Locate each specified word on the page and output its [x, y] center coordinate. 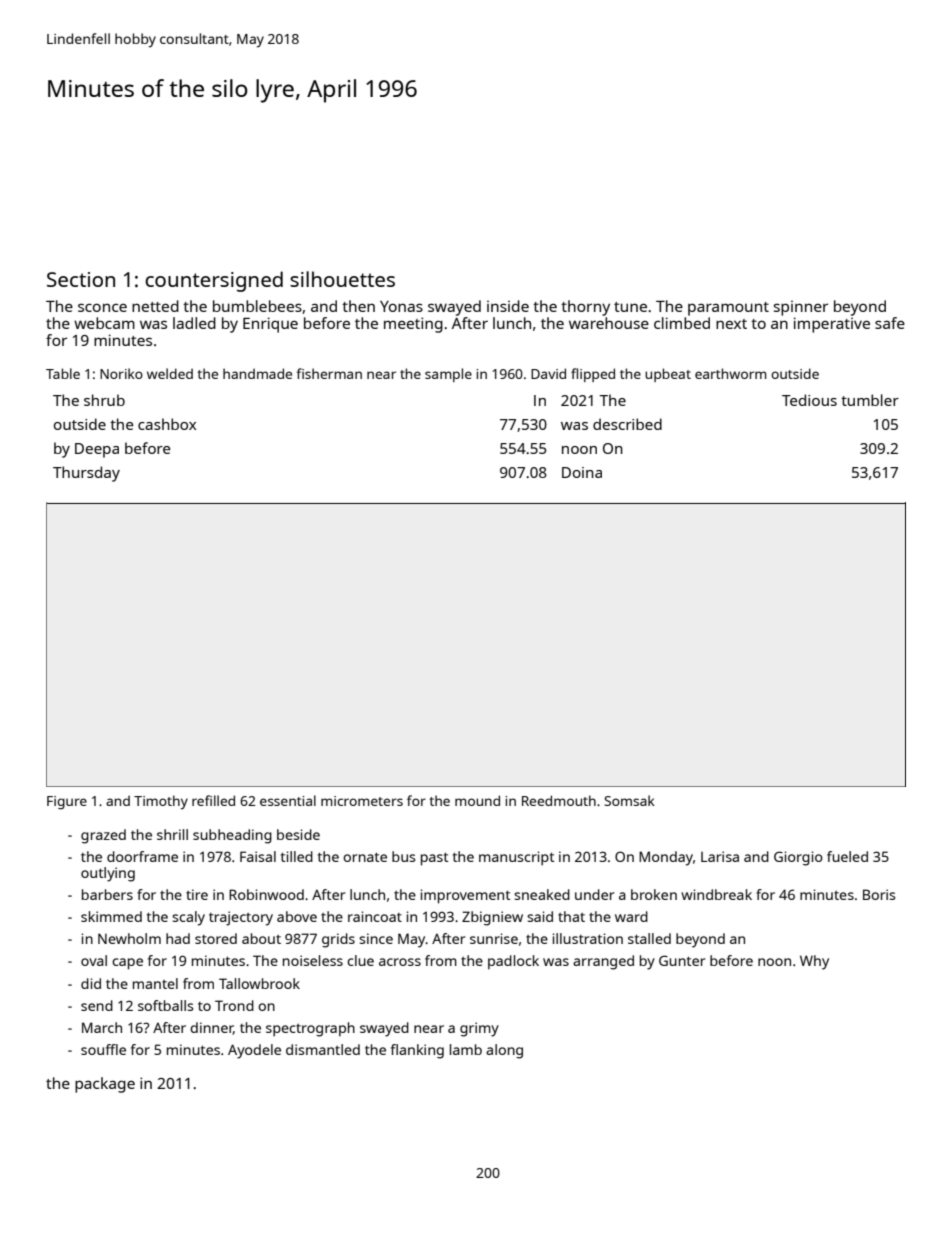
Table [63, 373]
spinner [801, 308]
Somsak [630, 800]
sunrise [494, 938]
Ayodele [254, 1051]
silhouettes [342, 279]
